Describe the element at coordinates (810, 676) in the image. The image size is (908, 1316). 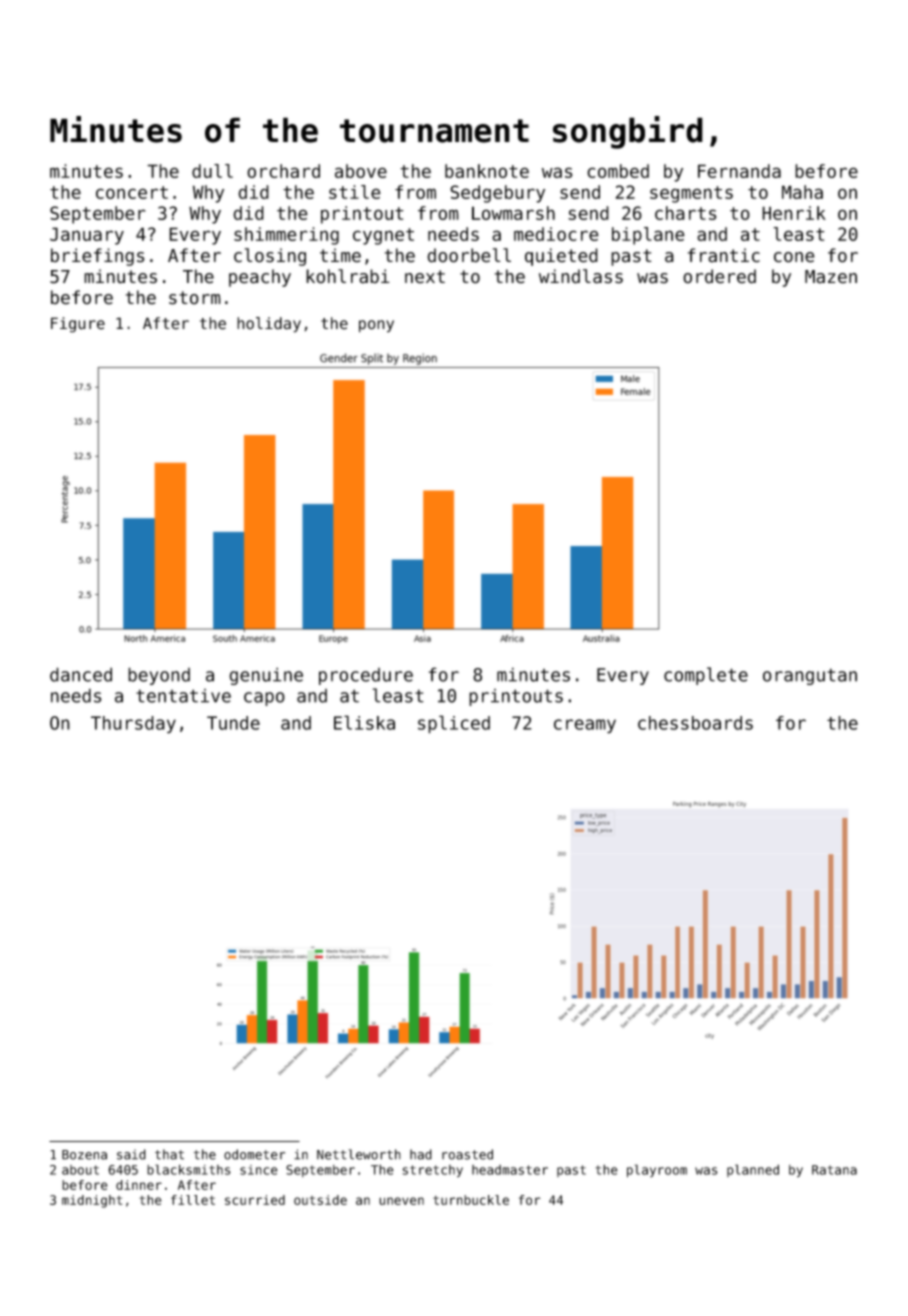
I see `orangutan` at that location.
